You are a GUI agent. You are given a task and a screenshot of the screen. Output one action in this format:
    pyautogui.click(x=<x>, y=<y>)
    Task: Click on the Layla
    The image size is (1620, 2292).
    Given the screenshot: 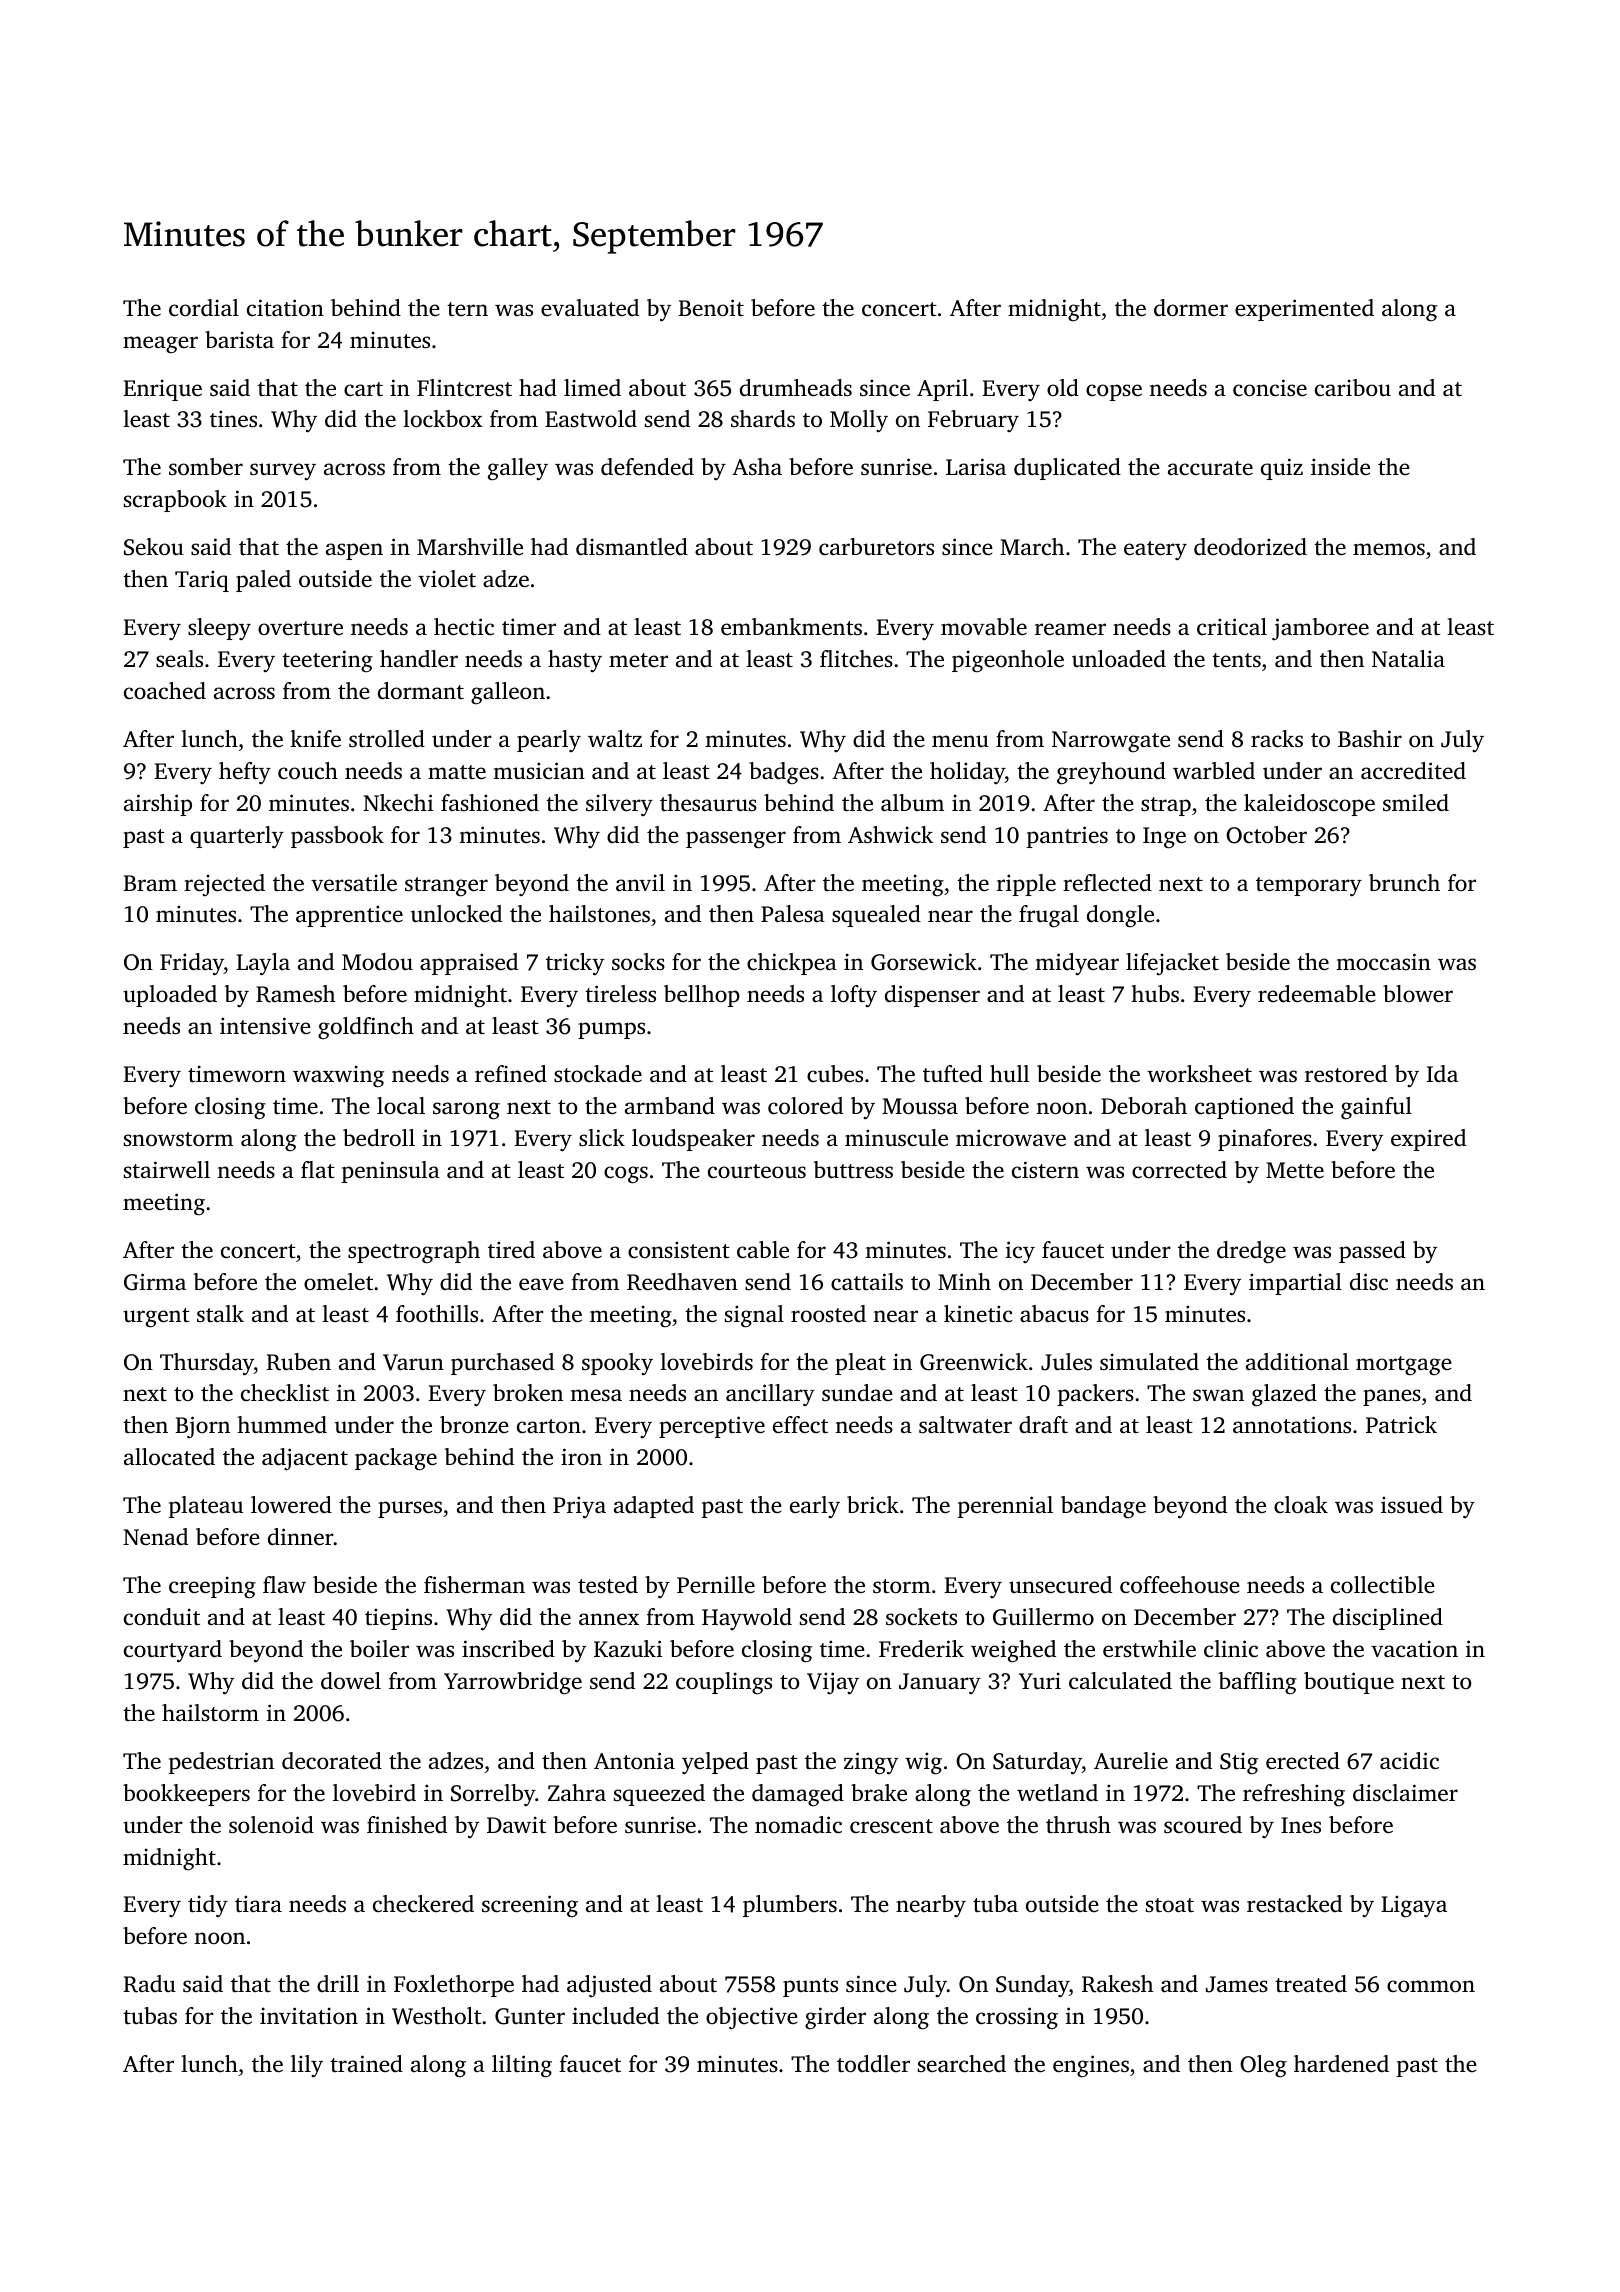 What is the action you would take?
    pyautogui.click(x=263, y=964)
